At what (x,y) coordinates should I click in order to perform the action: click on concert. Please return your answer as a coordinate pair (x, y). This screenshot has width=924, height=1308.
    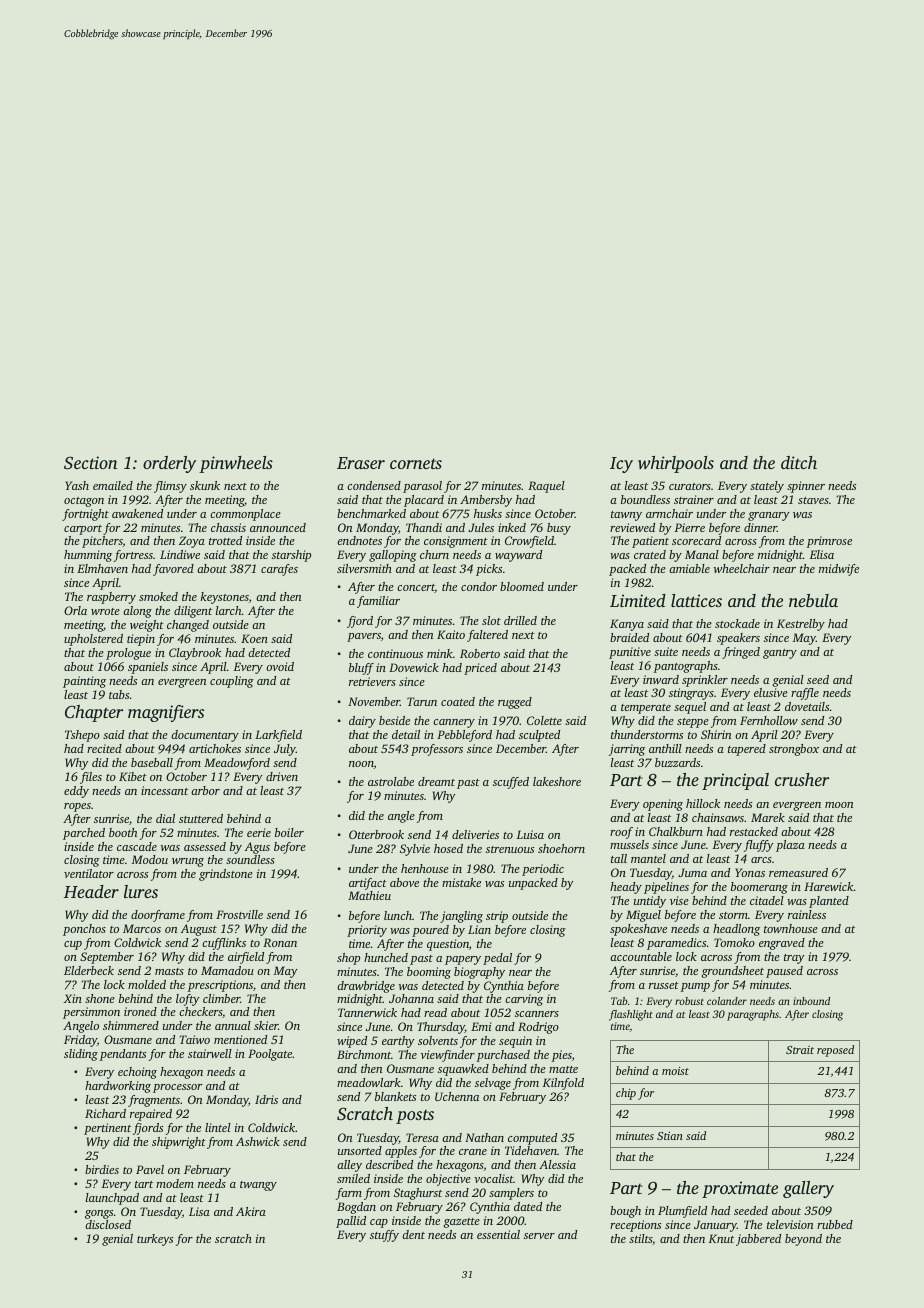
    Looking at the image, I should click on (416, 588).
